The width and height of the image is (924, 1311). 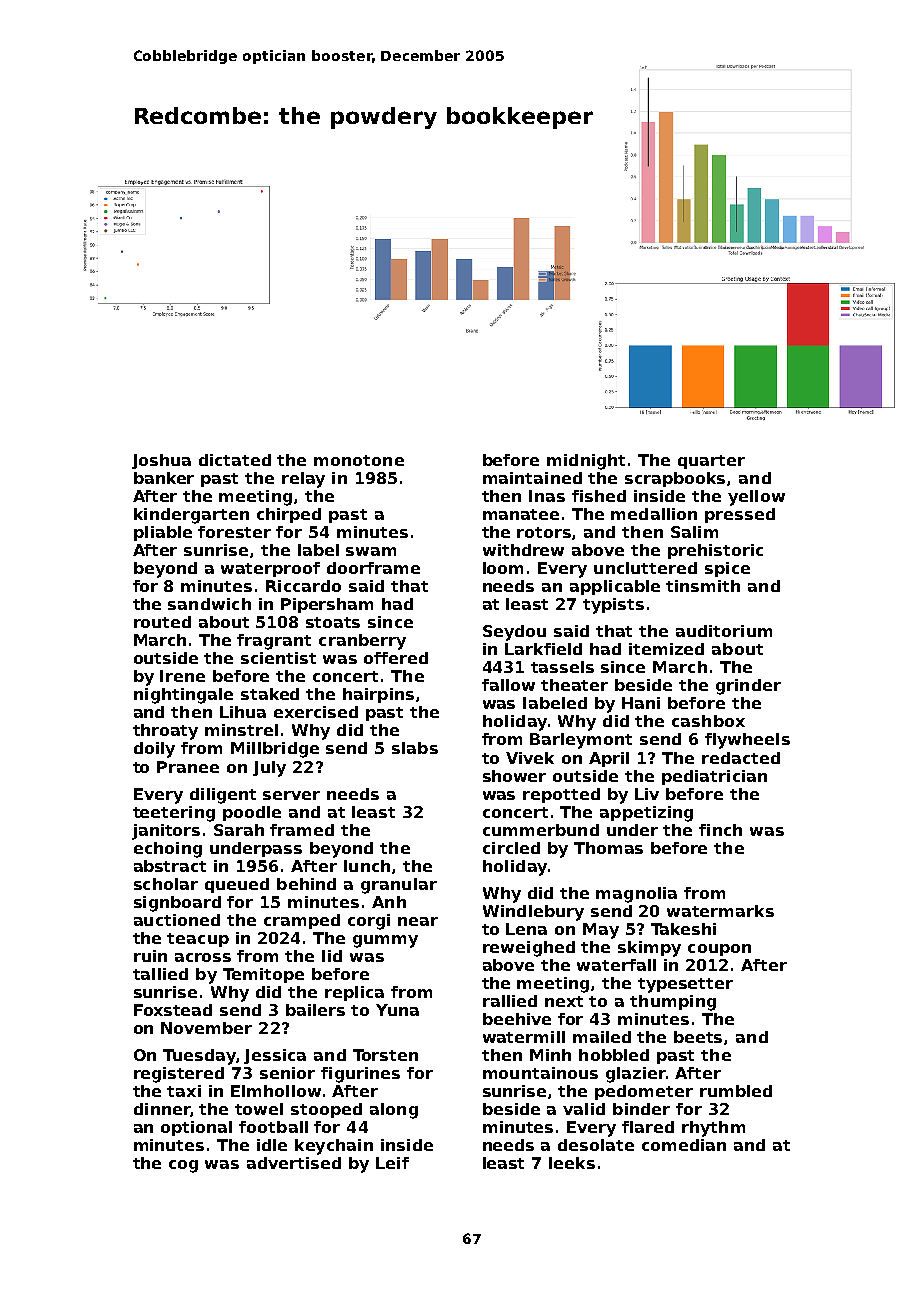 I want to click on leeks, so click(x=572, y=1163).
